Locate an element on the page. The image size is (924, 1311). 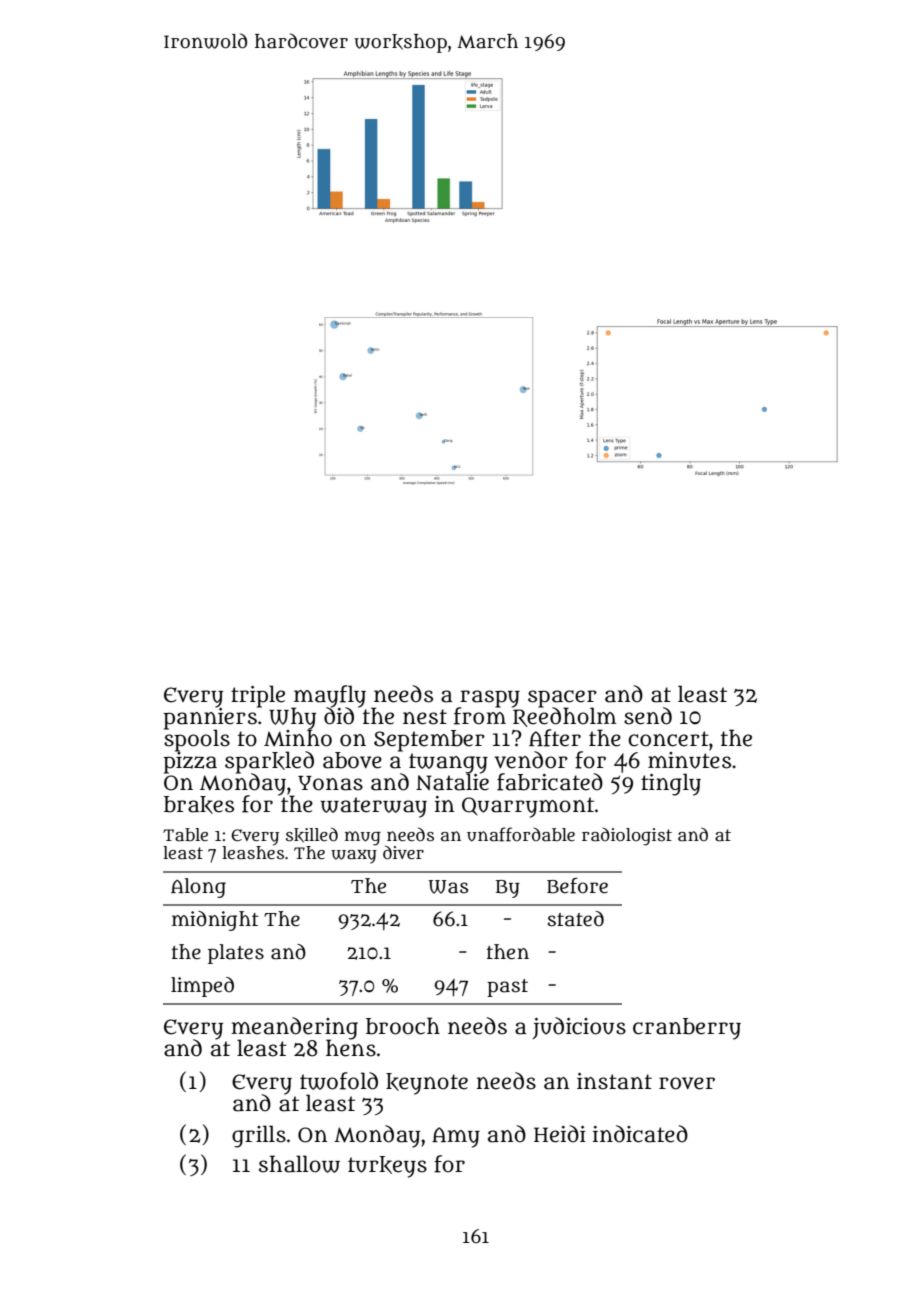
tingly is located at coordinates (671, 784).
